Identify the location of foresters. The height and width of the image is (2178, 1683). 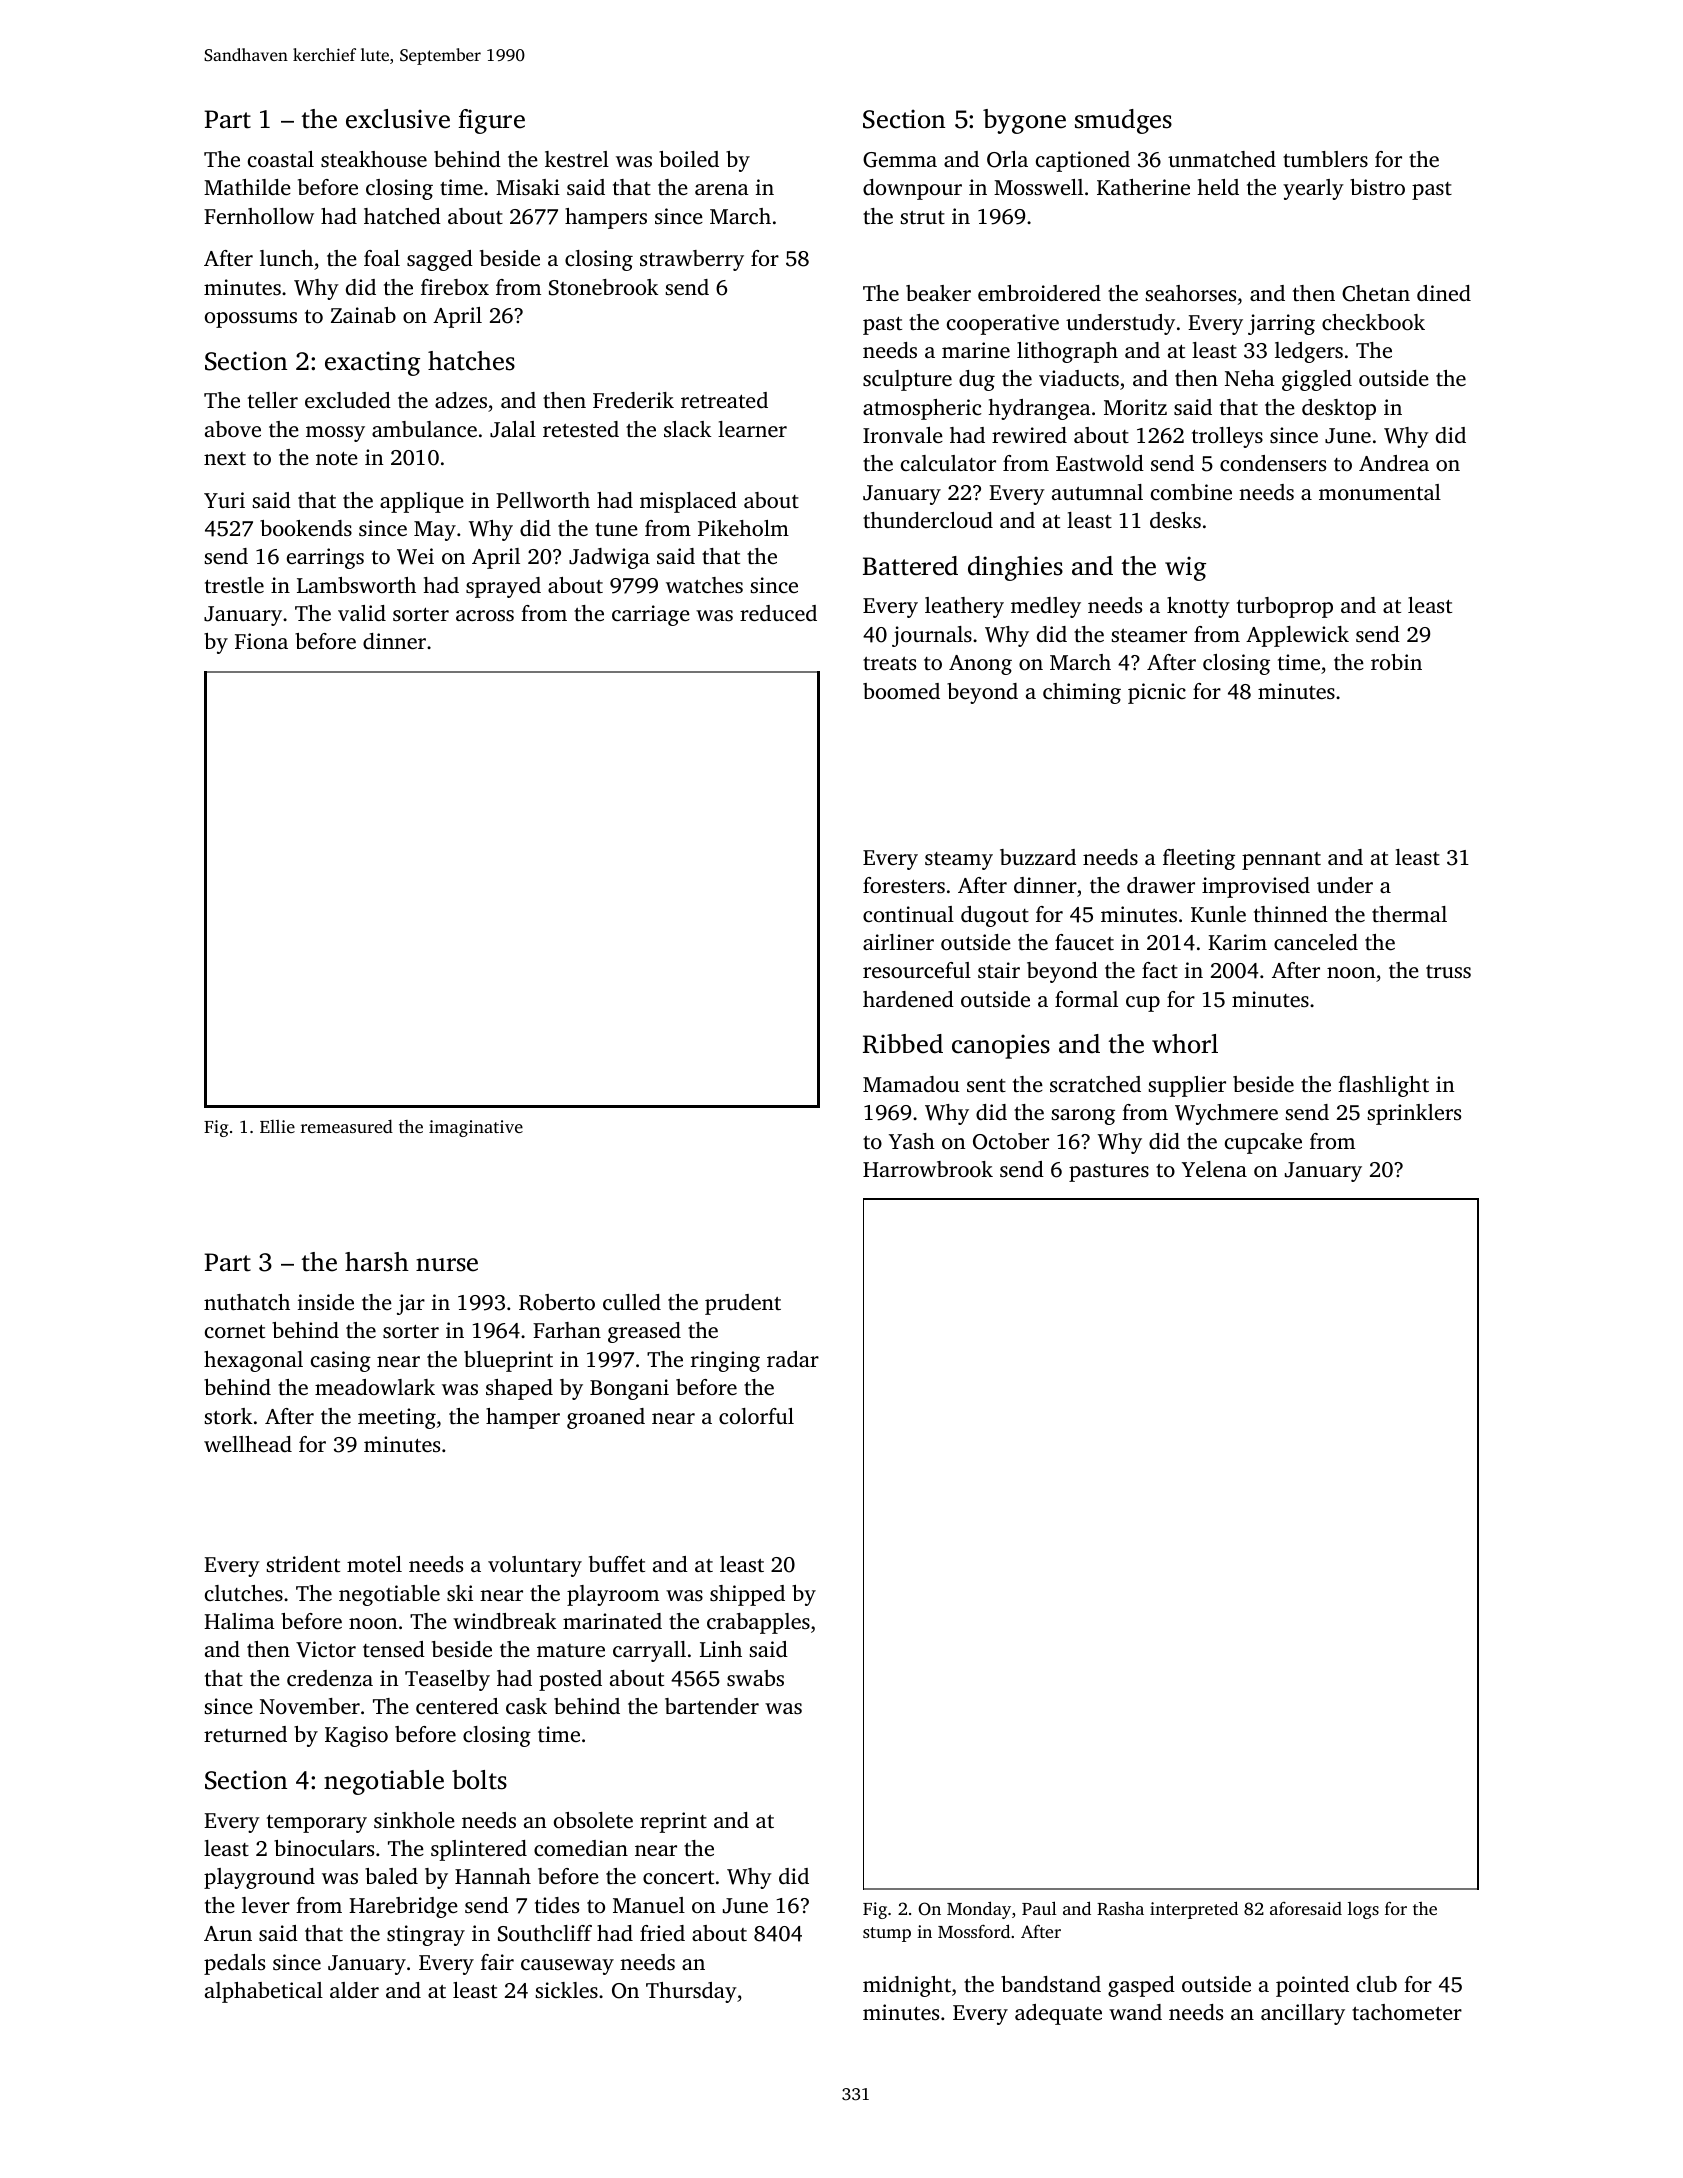
(904, 885).
